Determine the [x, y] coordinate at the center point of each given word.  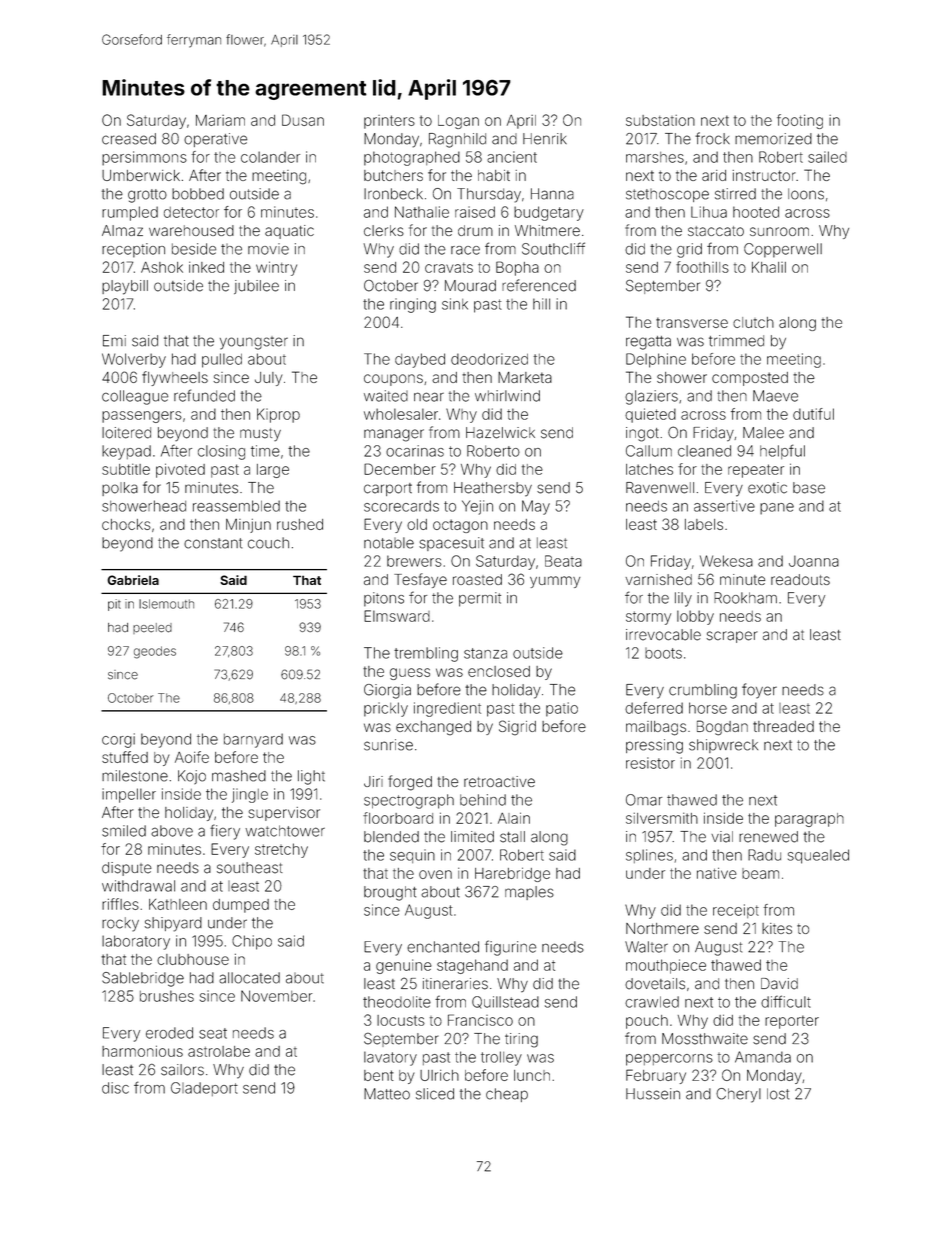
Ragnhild [457, 140]
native [717, 873]
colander [270, 157]
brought [390, 893]
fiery [225, 832]
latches [649, 469]
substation [660, 120]
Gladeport [204, 1089]
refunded [204, 395]
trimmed [736, 341]
